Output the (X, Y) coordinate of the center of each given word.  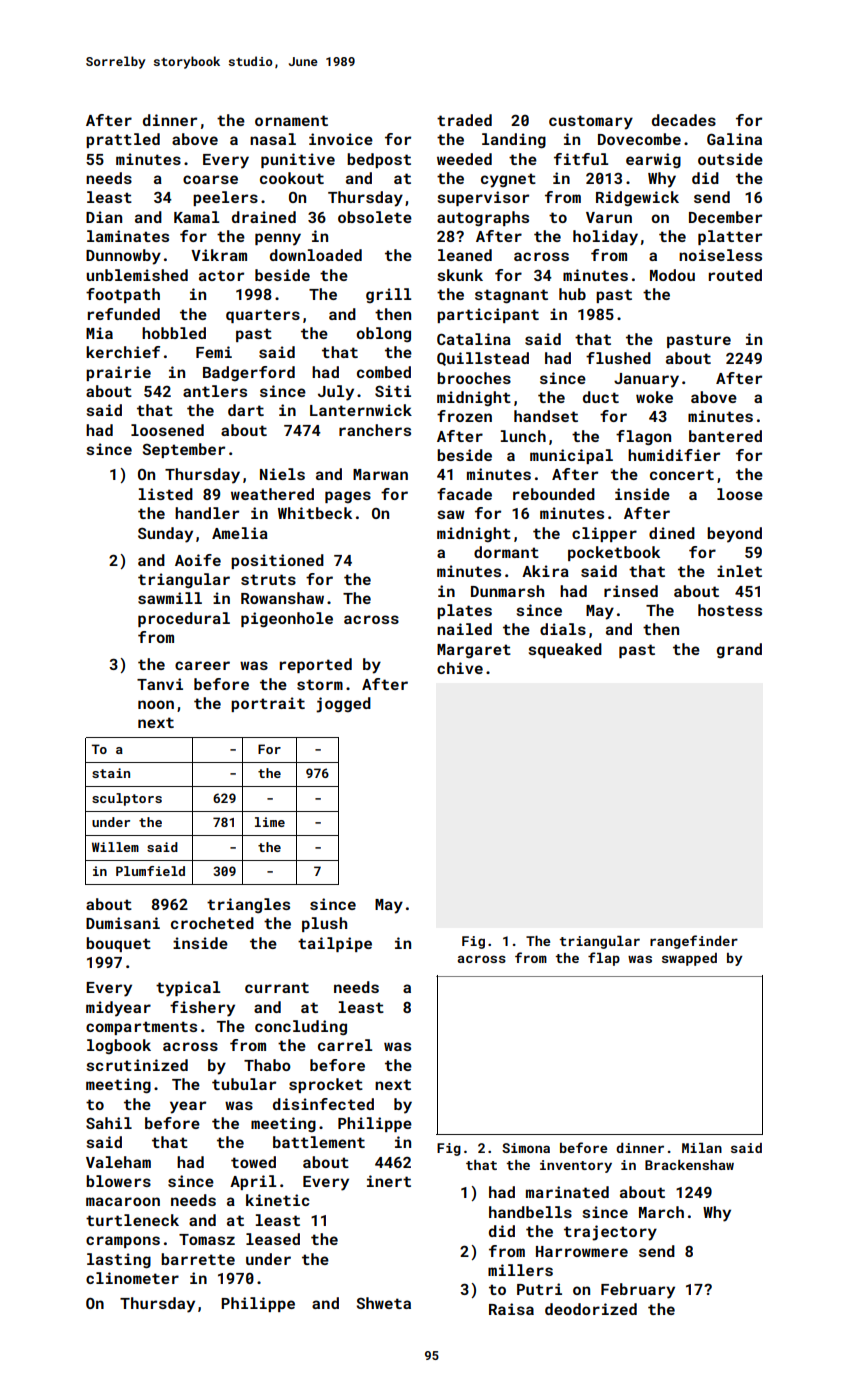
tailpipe (335, 944)
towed (253, 1162)
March (661, 1212)
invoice (341, 139)
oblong (383, 334)
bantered (725, 436)
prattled (123, 140)
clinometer (132, 1278)
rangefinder (694, 942)
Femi (214, 352)
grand (739, 651)
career (202, 665)
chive (460, 668)
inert (389, 1181)
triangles (248, 905)
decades (684, 120)
